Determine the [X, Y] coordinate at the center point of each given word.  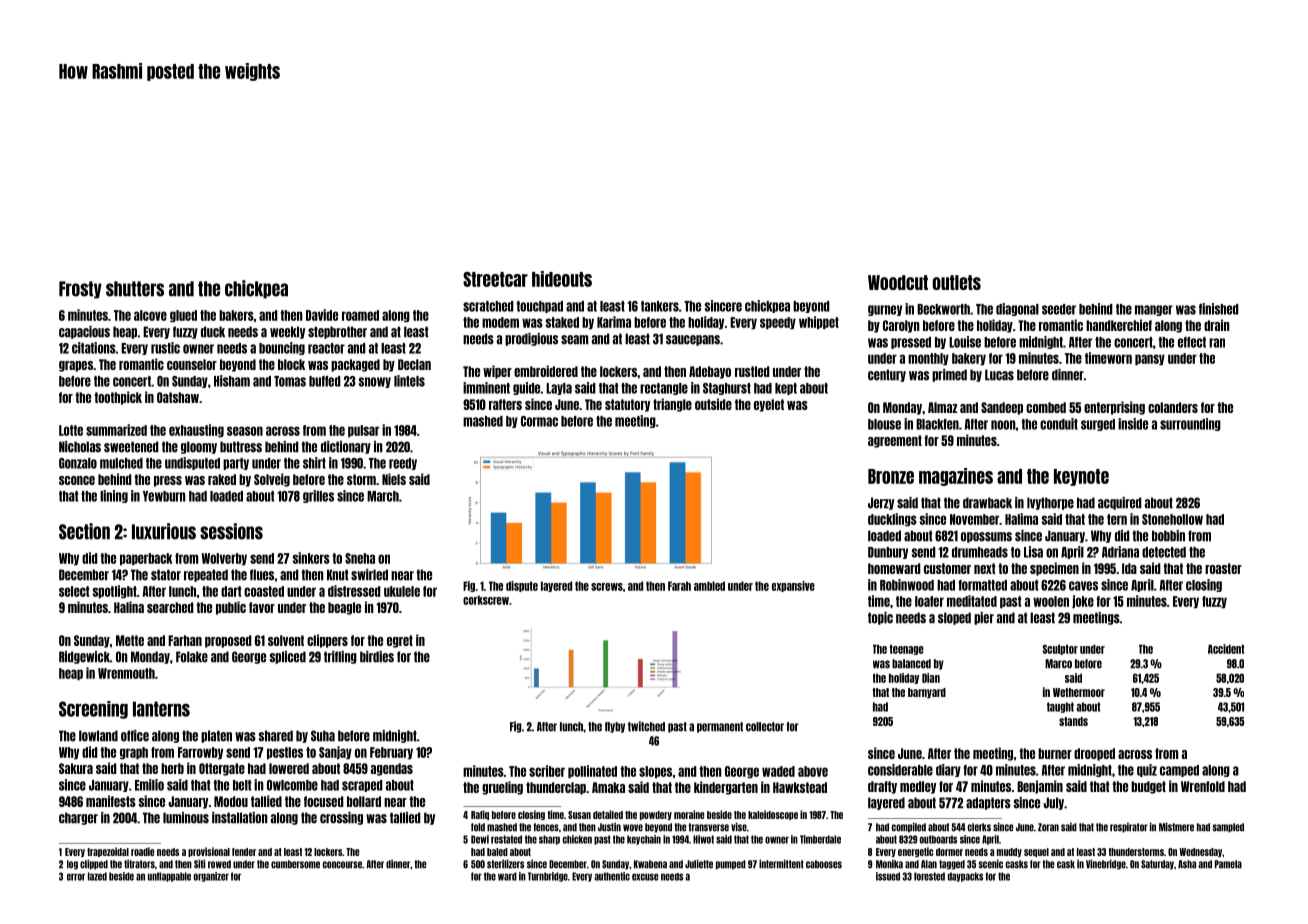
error [76, 877]
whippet [819, 323]
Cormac [539, 421]
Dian [931, 678]
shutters [135, 289]
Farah [679, 586]
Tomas [290, 381]
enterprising [1114, 408]
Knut [338, 575]
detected [1164, 552]
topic [880, 618]
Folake [192, 657]
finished [1219, 309]
